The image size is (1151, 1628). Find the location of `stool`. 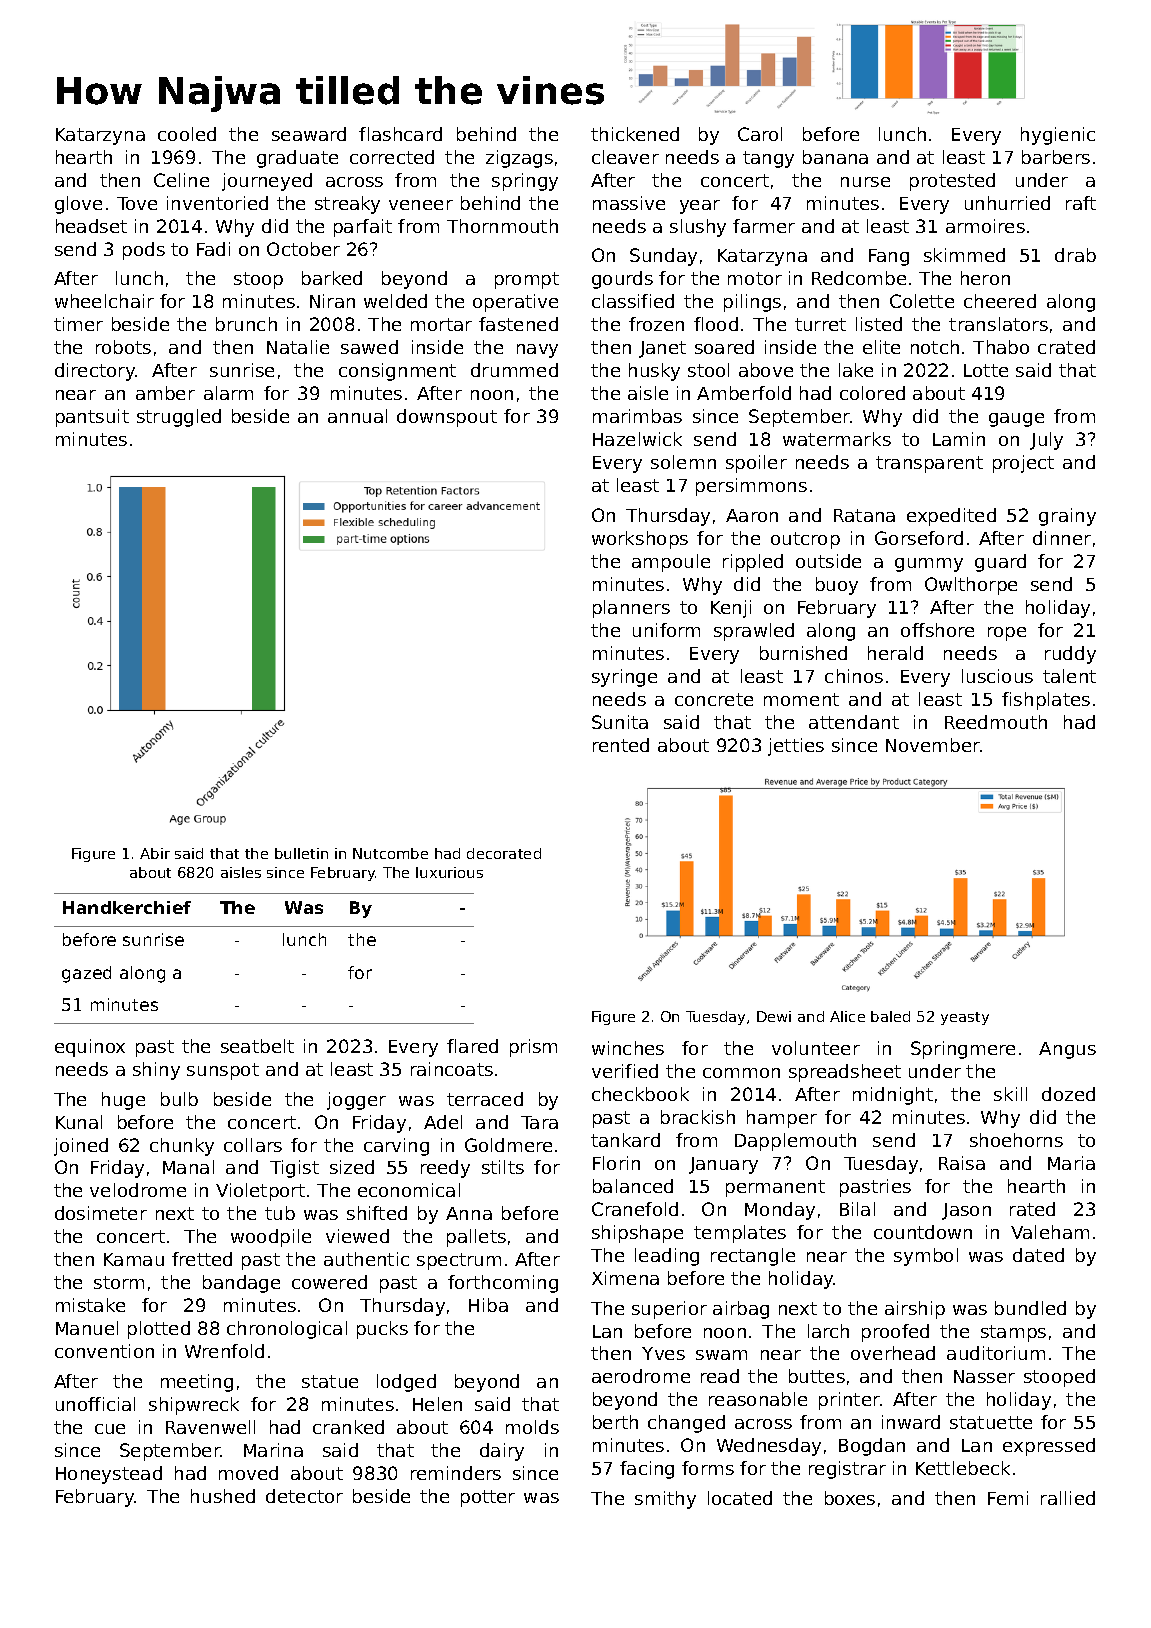

stool is located at coordinates (708, 370).
